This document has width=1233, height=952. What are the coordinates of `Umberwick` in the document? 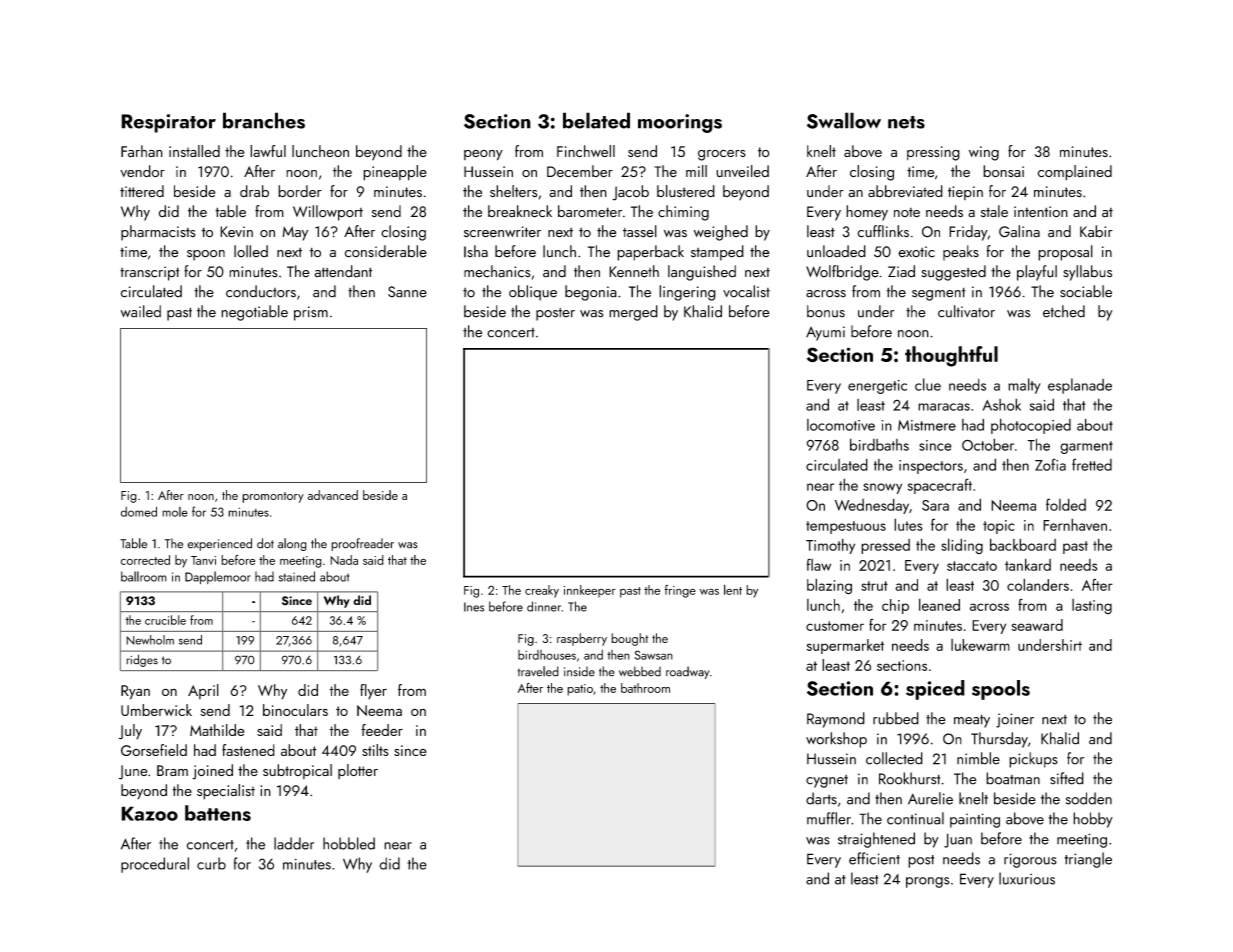 It's located at (156, 710).
